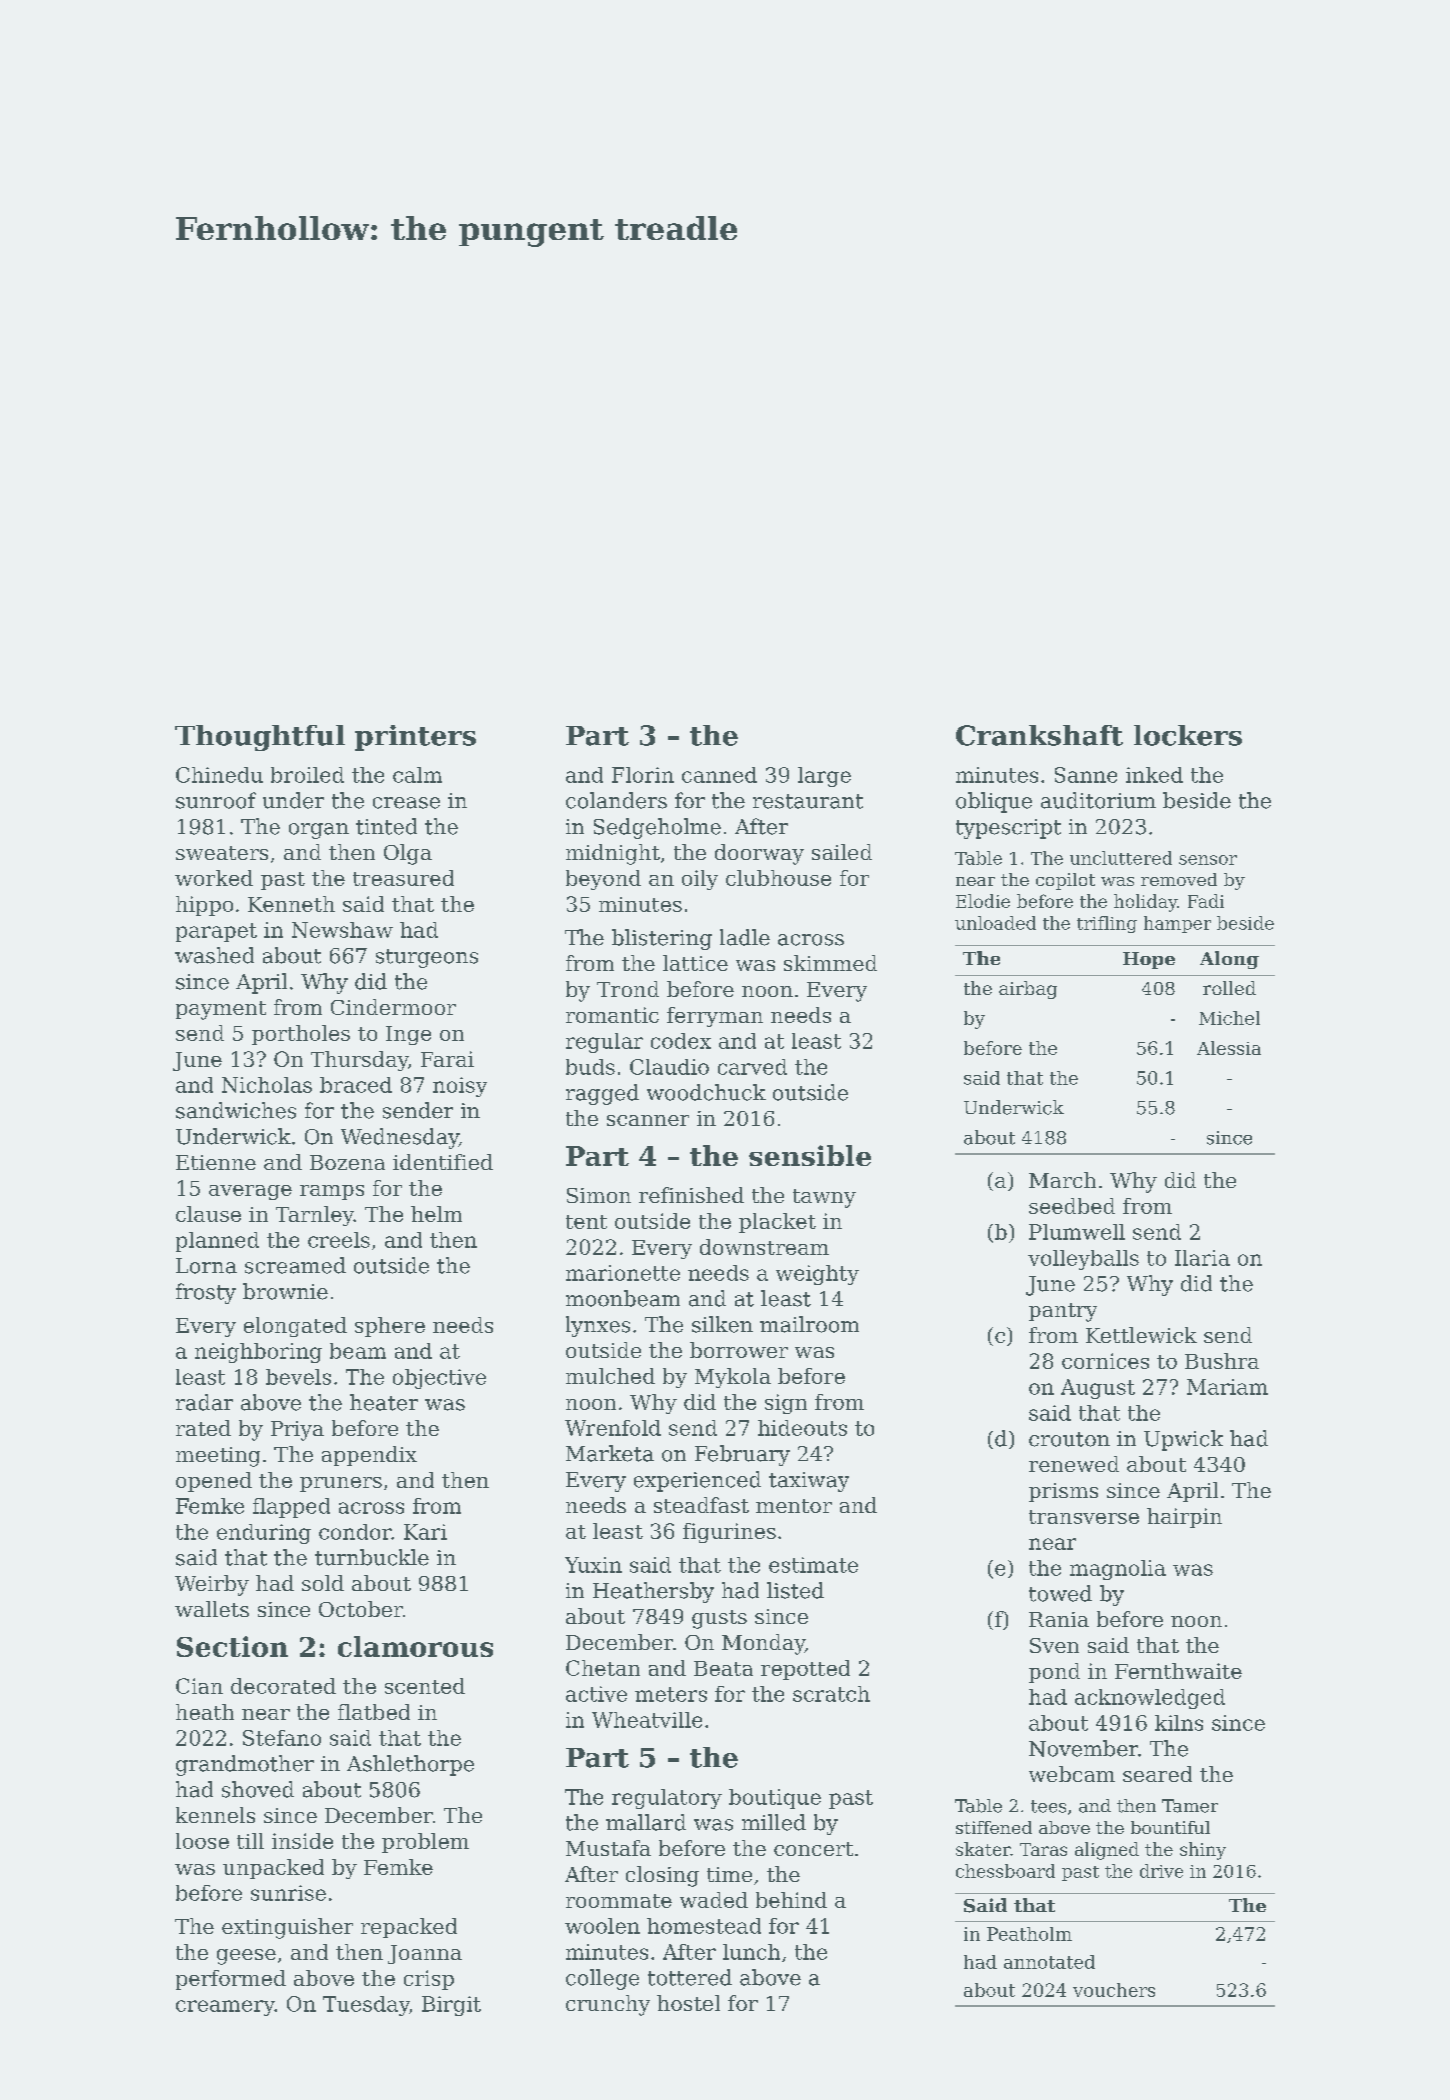  What do you see at coordinates (1229, 1048) in the screenshot?
I see `Alessia` at bounding box center [1229, 1048].
